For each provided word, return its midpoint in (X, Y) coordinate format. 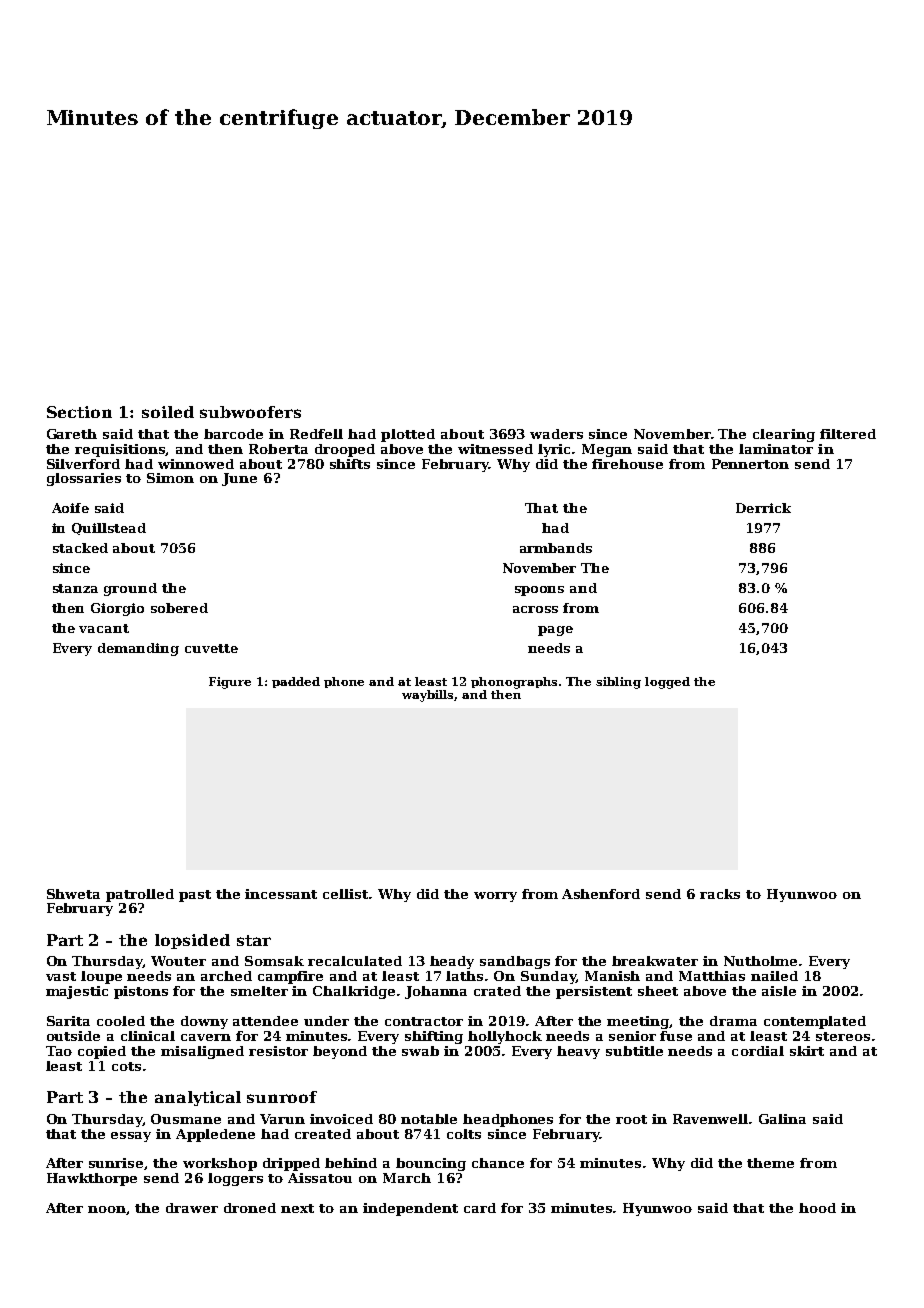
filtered (848, 434)
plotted (408, 435)
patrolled (140, 895)
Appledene (215, 1135)
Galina (782, 1119)
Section (79, 412)
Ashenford (601, 894)
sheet (658, 991)
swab (420, 1051)
